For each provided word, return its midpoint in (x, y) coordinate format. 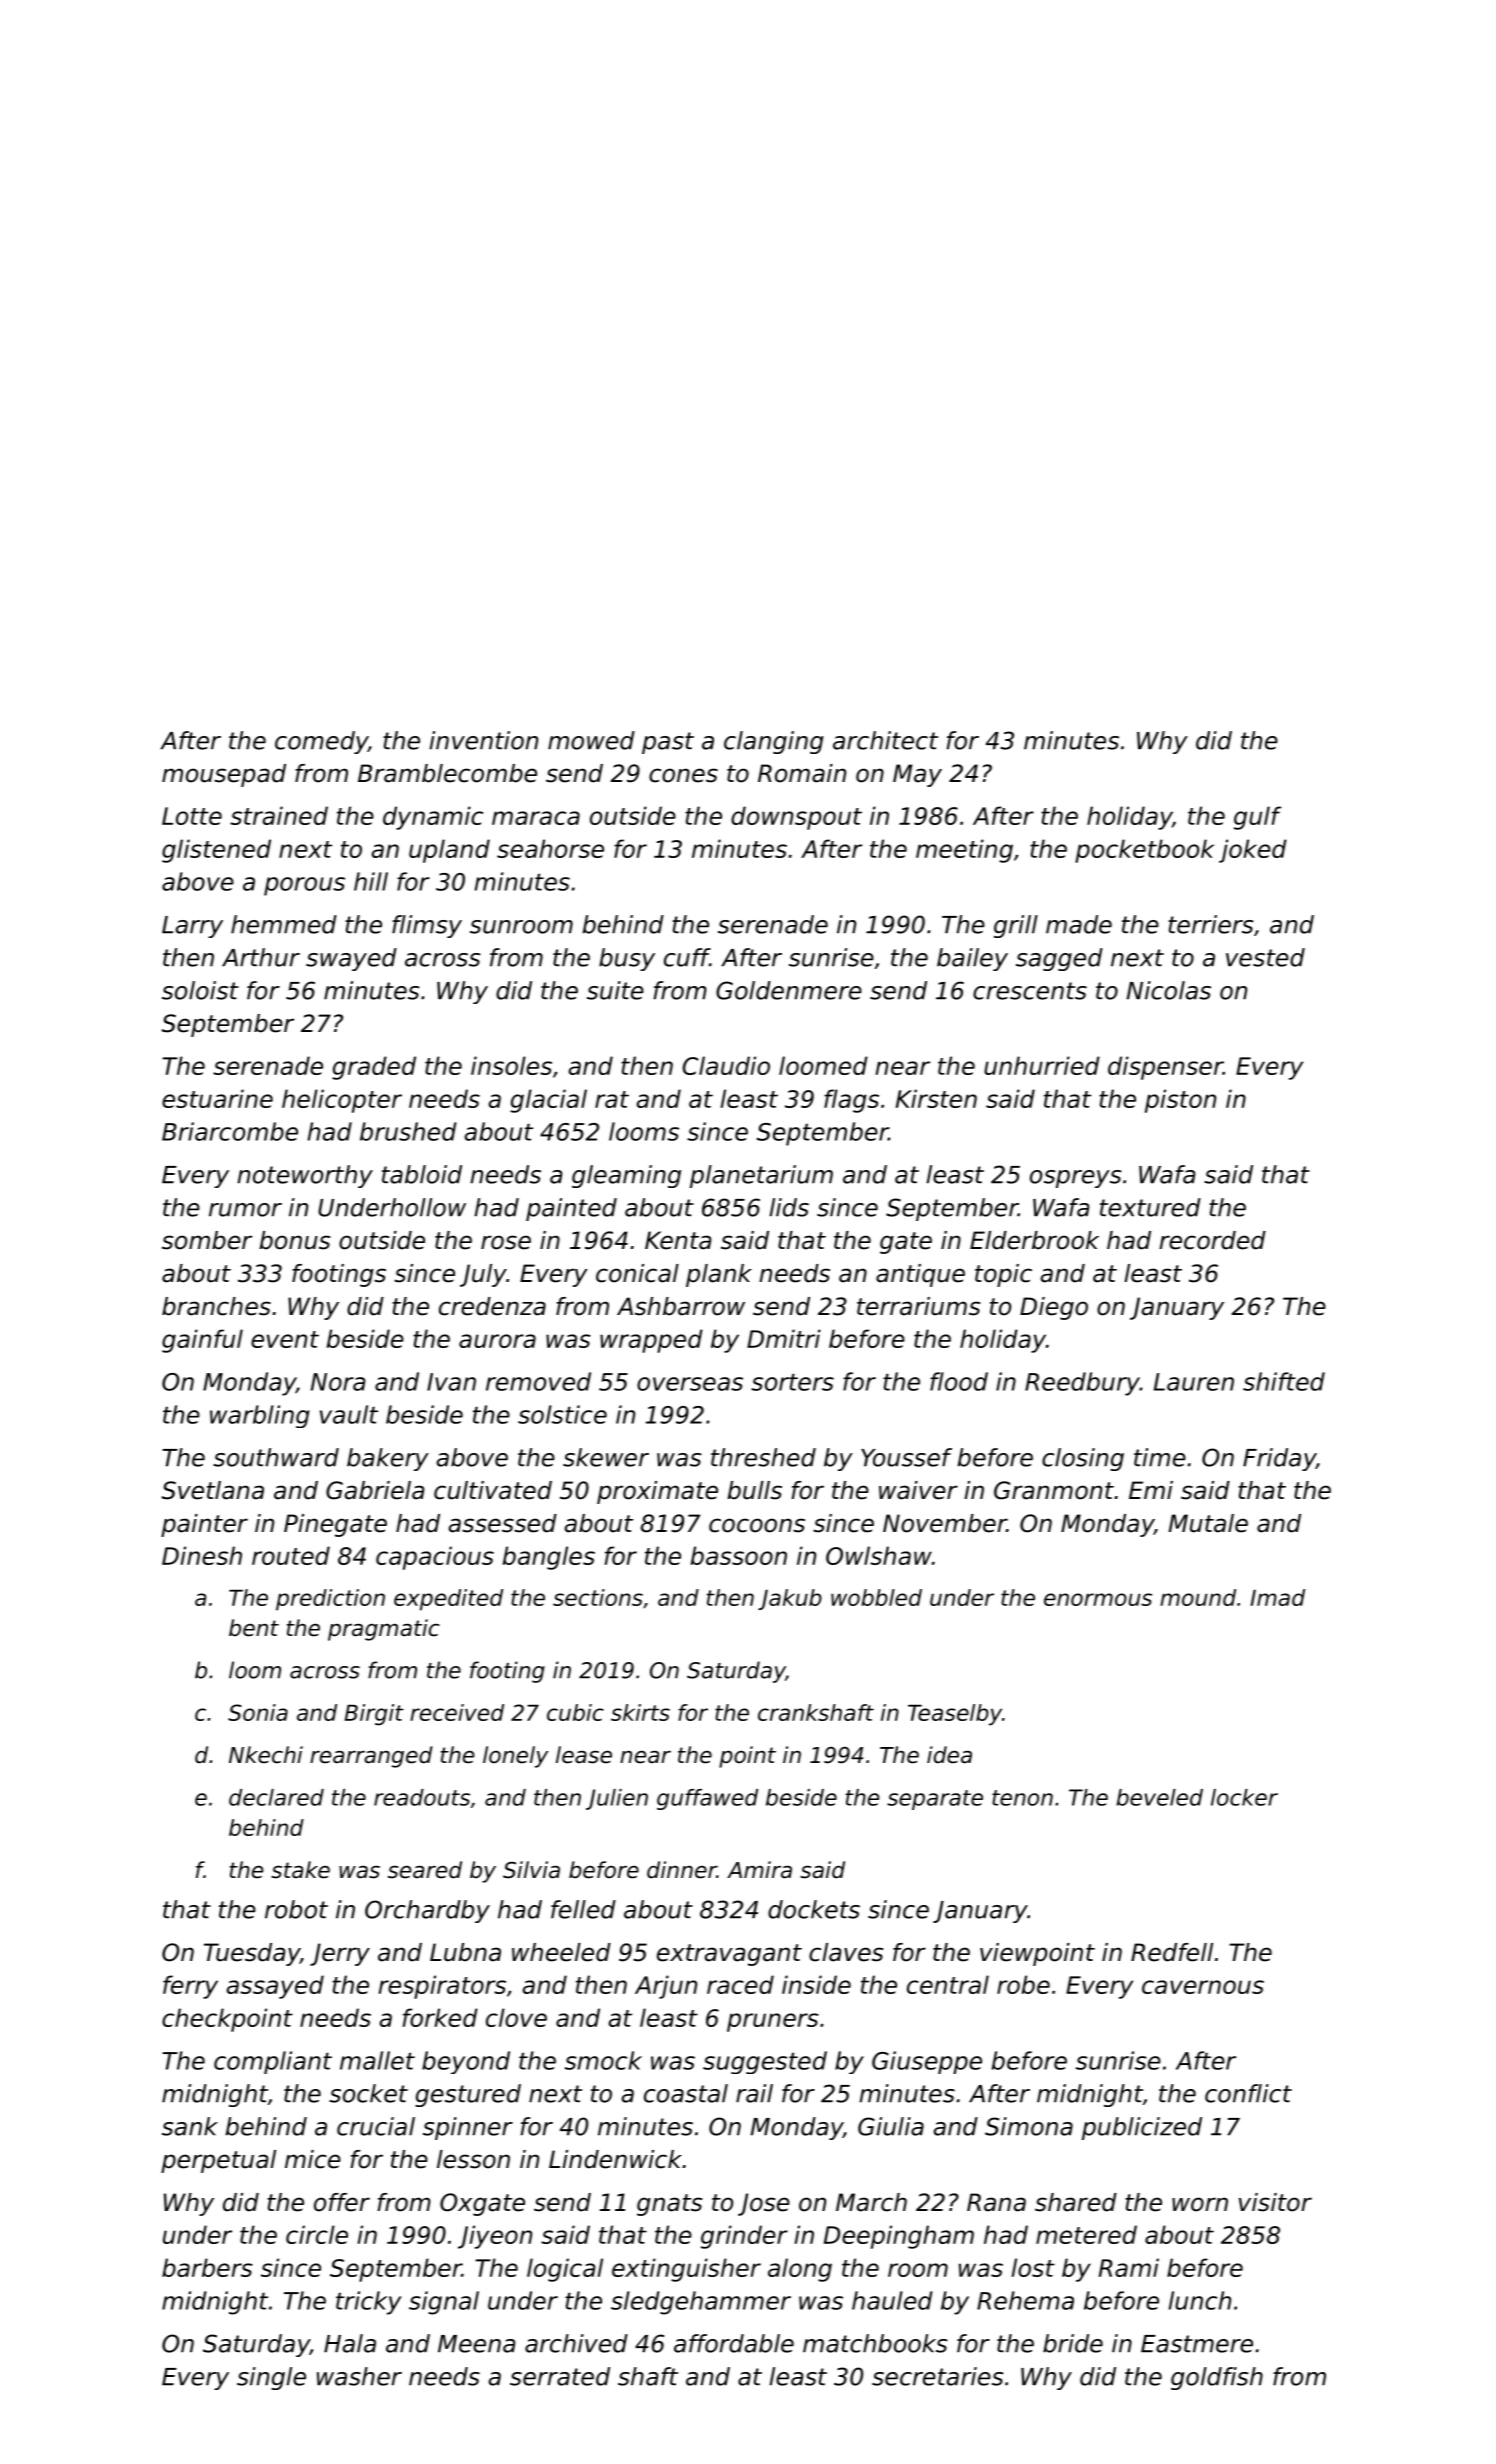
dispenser (1165, 1068)
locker (1244, 1797)
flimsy (427, 926)
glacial (548, 1101)
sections (598, 1597)
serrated (560, 2376)
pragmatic (384, 1630)
